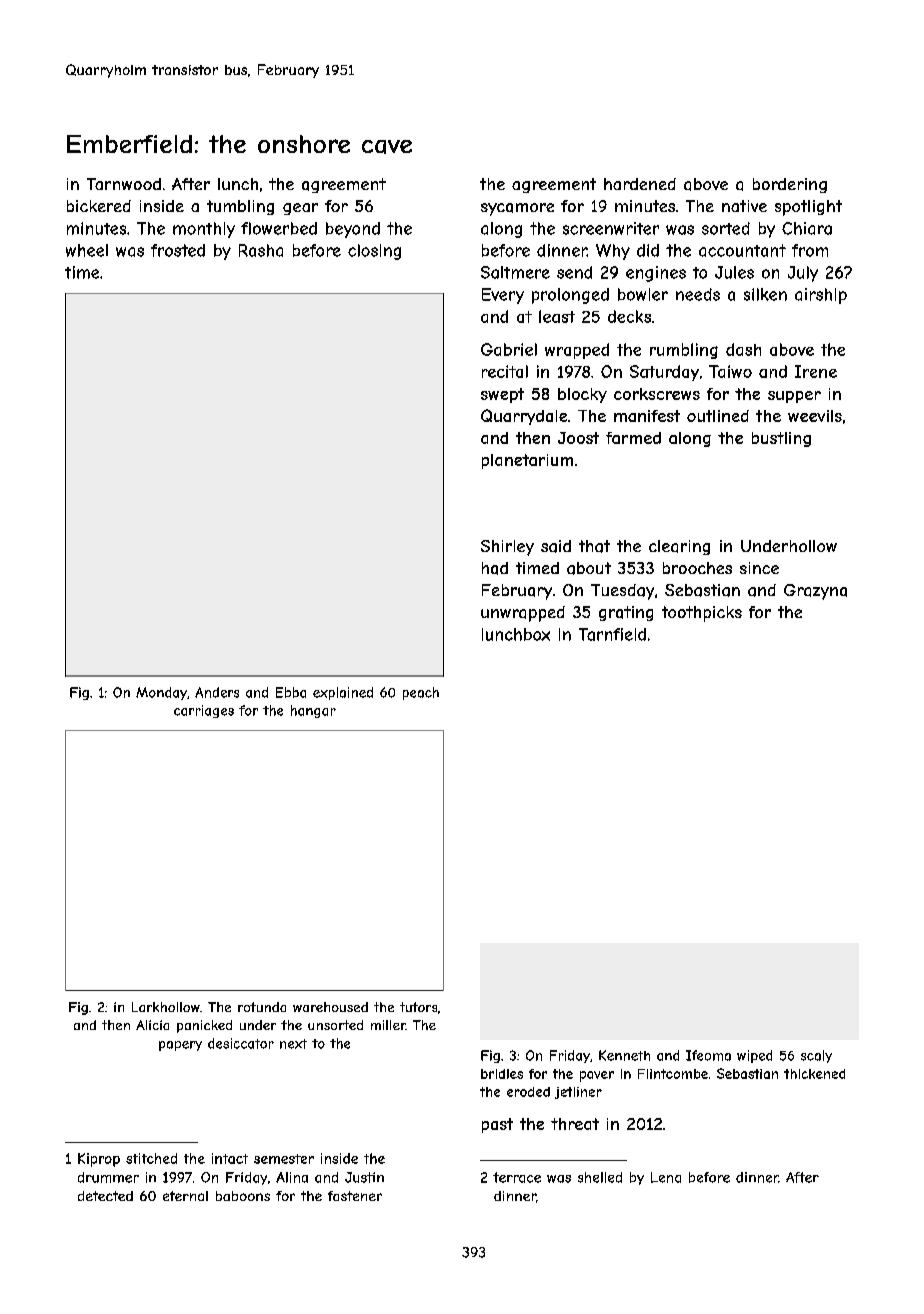 The image size is (924, 1314). Describe the element at coordinates (640, 184) in the image. I see `hardened` at that location.
